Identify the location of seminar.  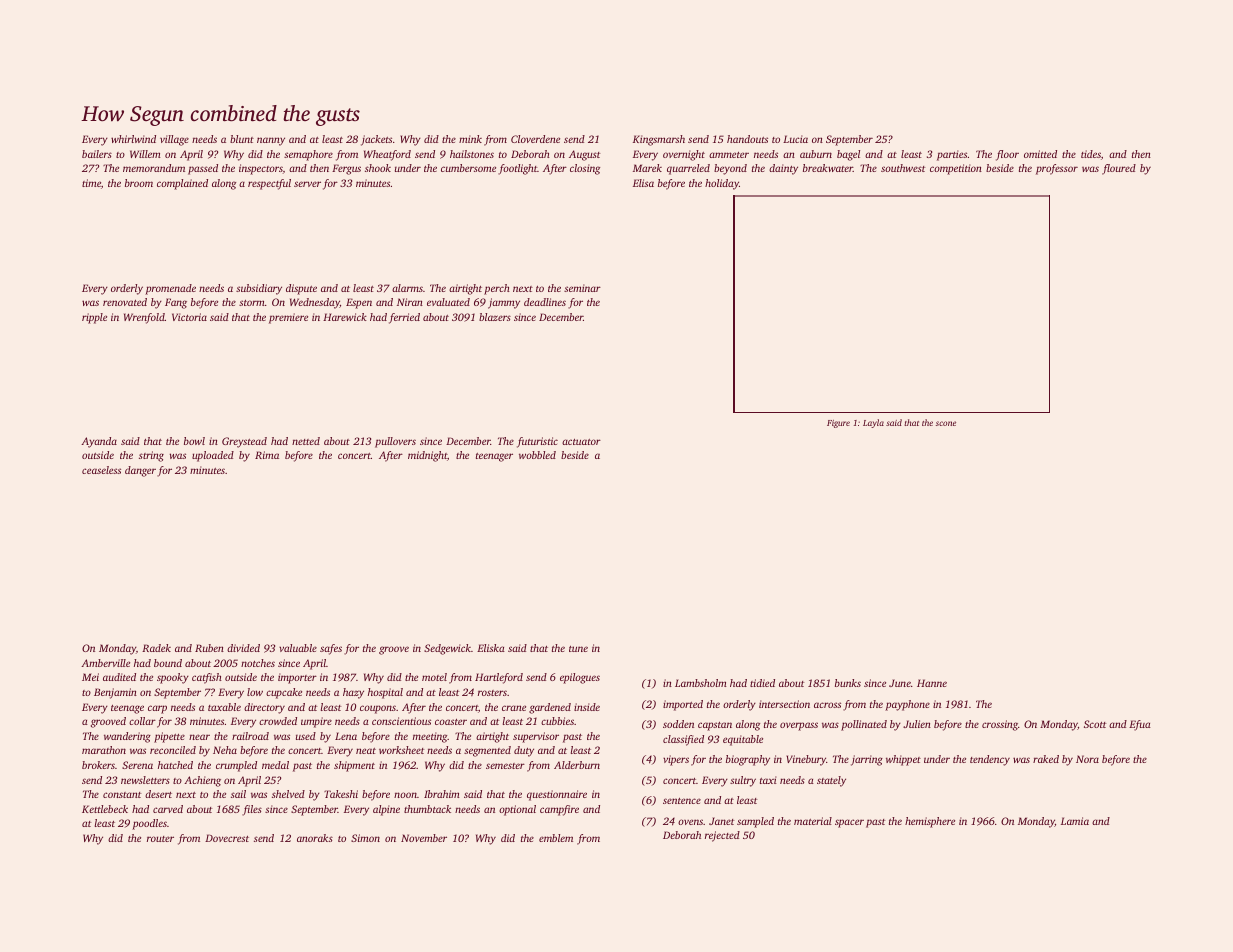
(582, 288).
